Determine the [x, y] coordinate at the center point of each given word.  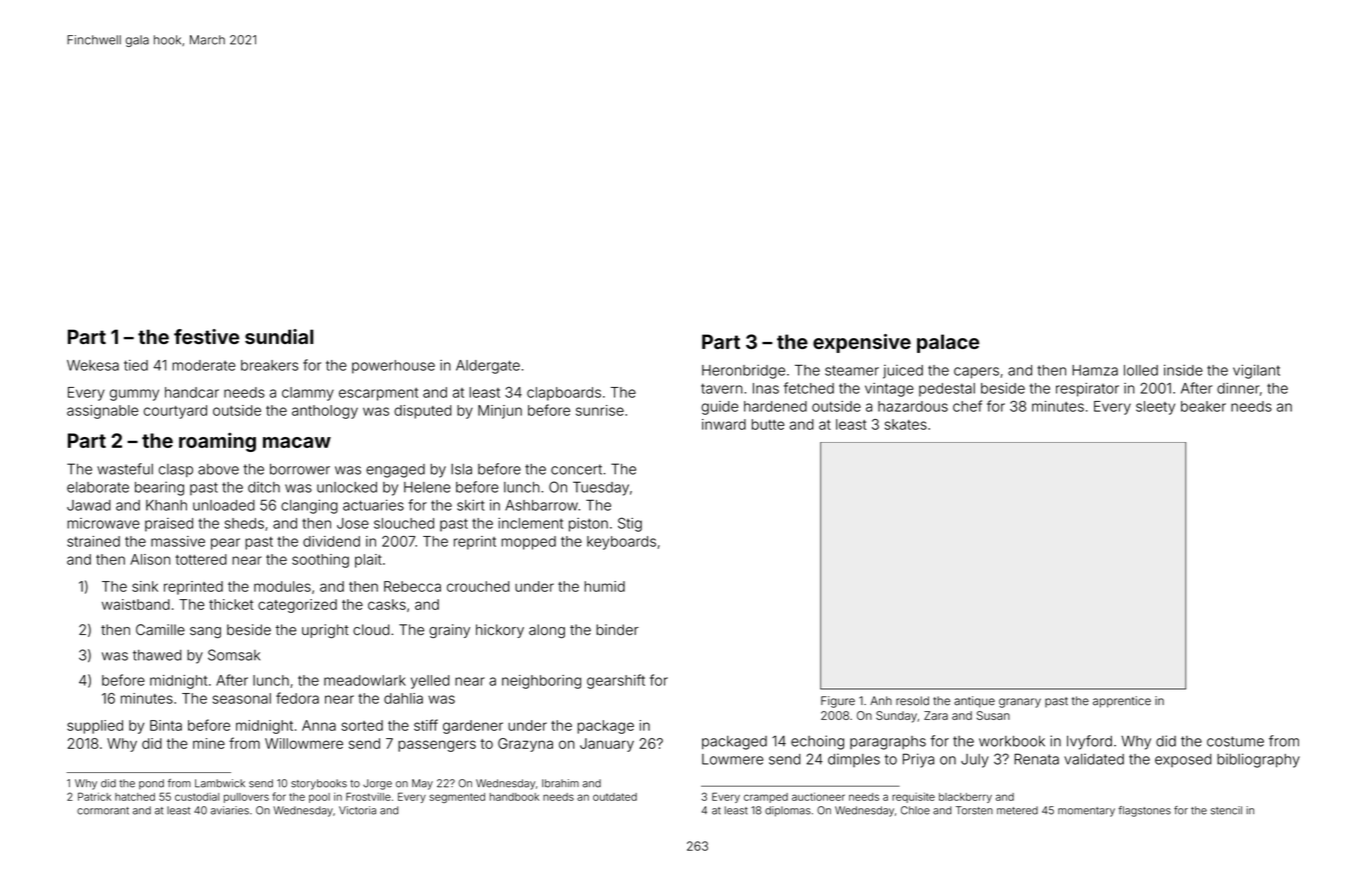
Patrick [94, 796]
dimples [854, 760]
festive [206, 336]
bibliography [1258, 760]
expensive [862, 343]
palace [948, 343]
